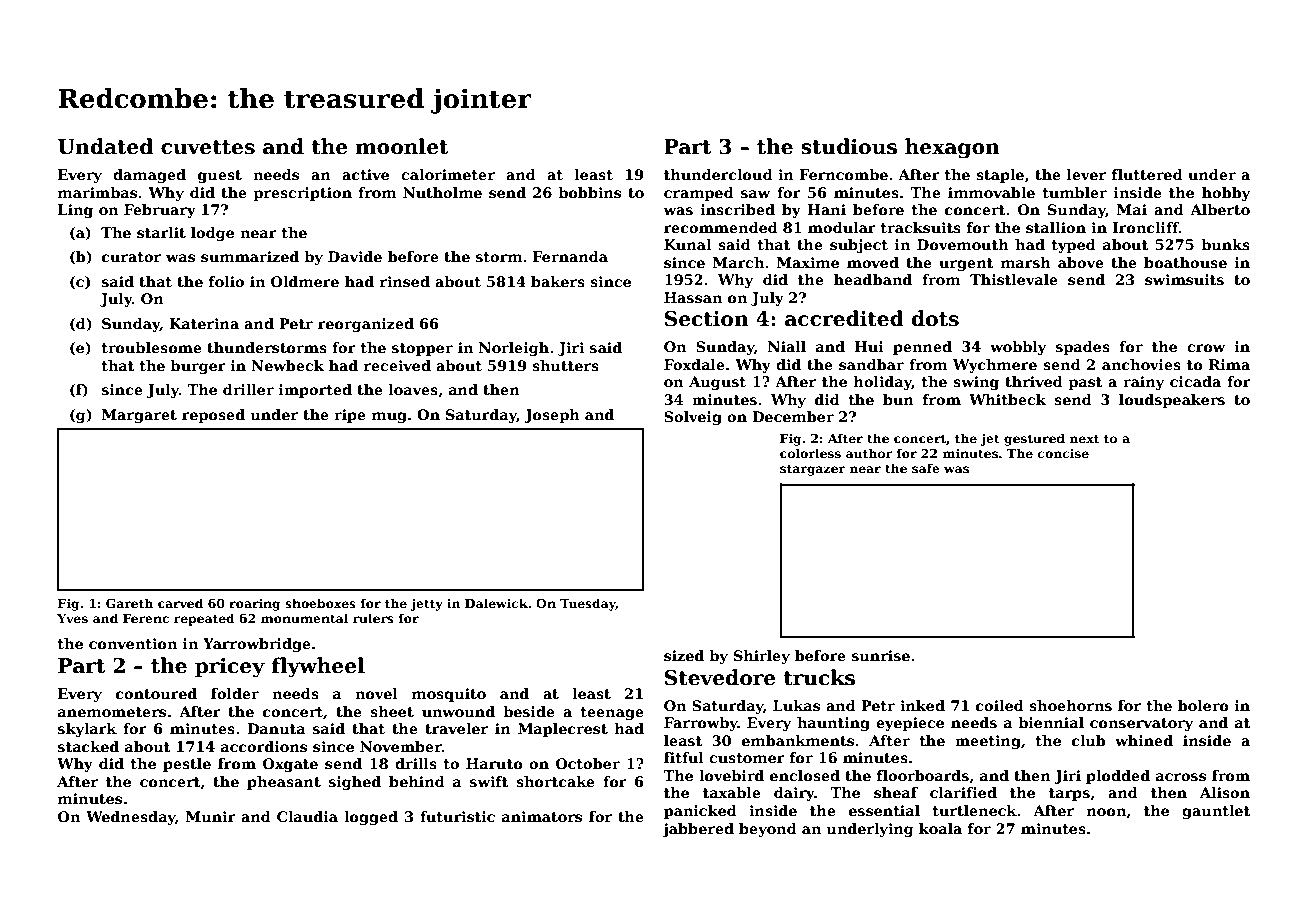 The height and width of the page is (924, 1308). I want to click on bolero, so click(1203, 705).
